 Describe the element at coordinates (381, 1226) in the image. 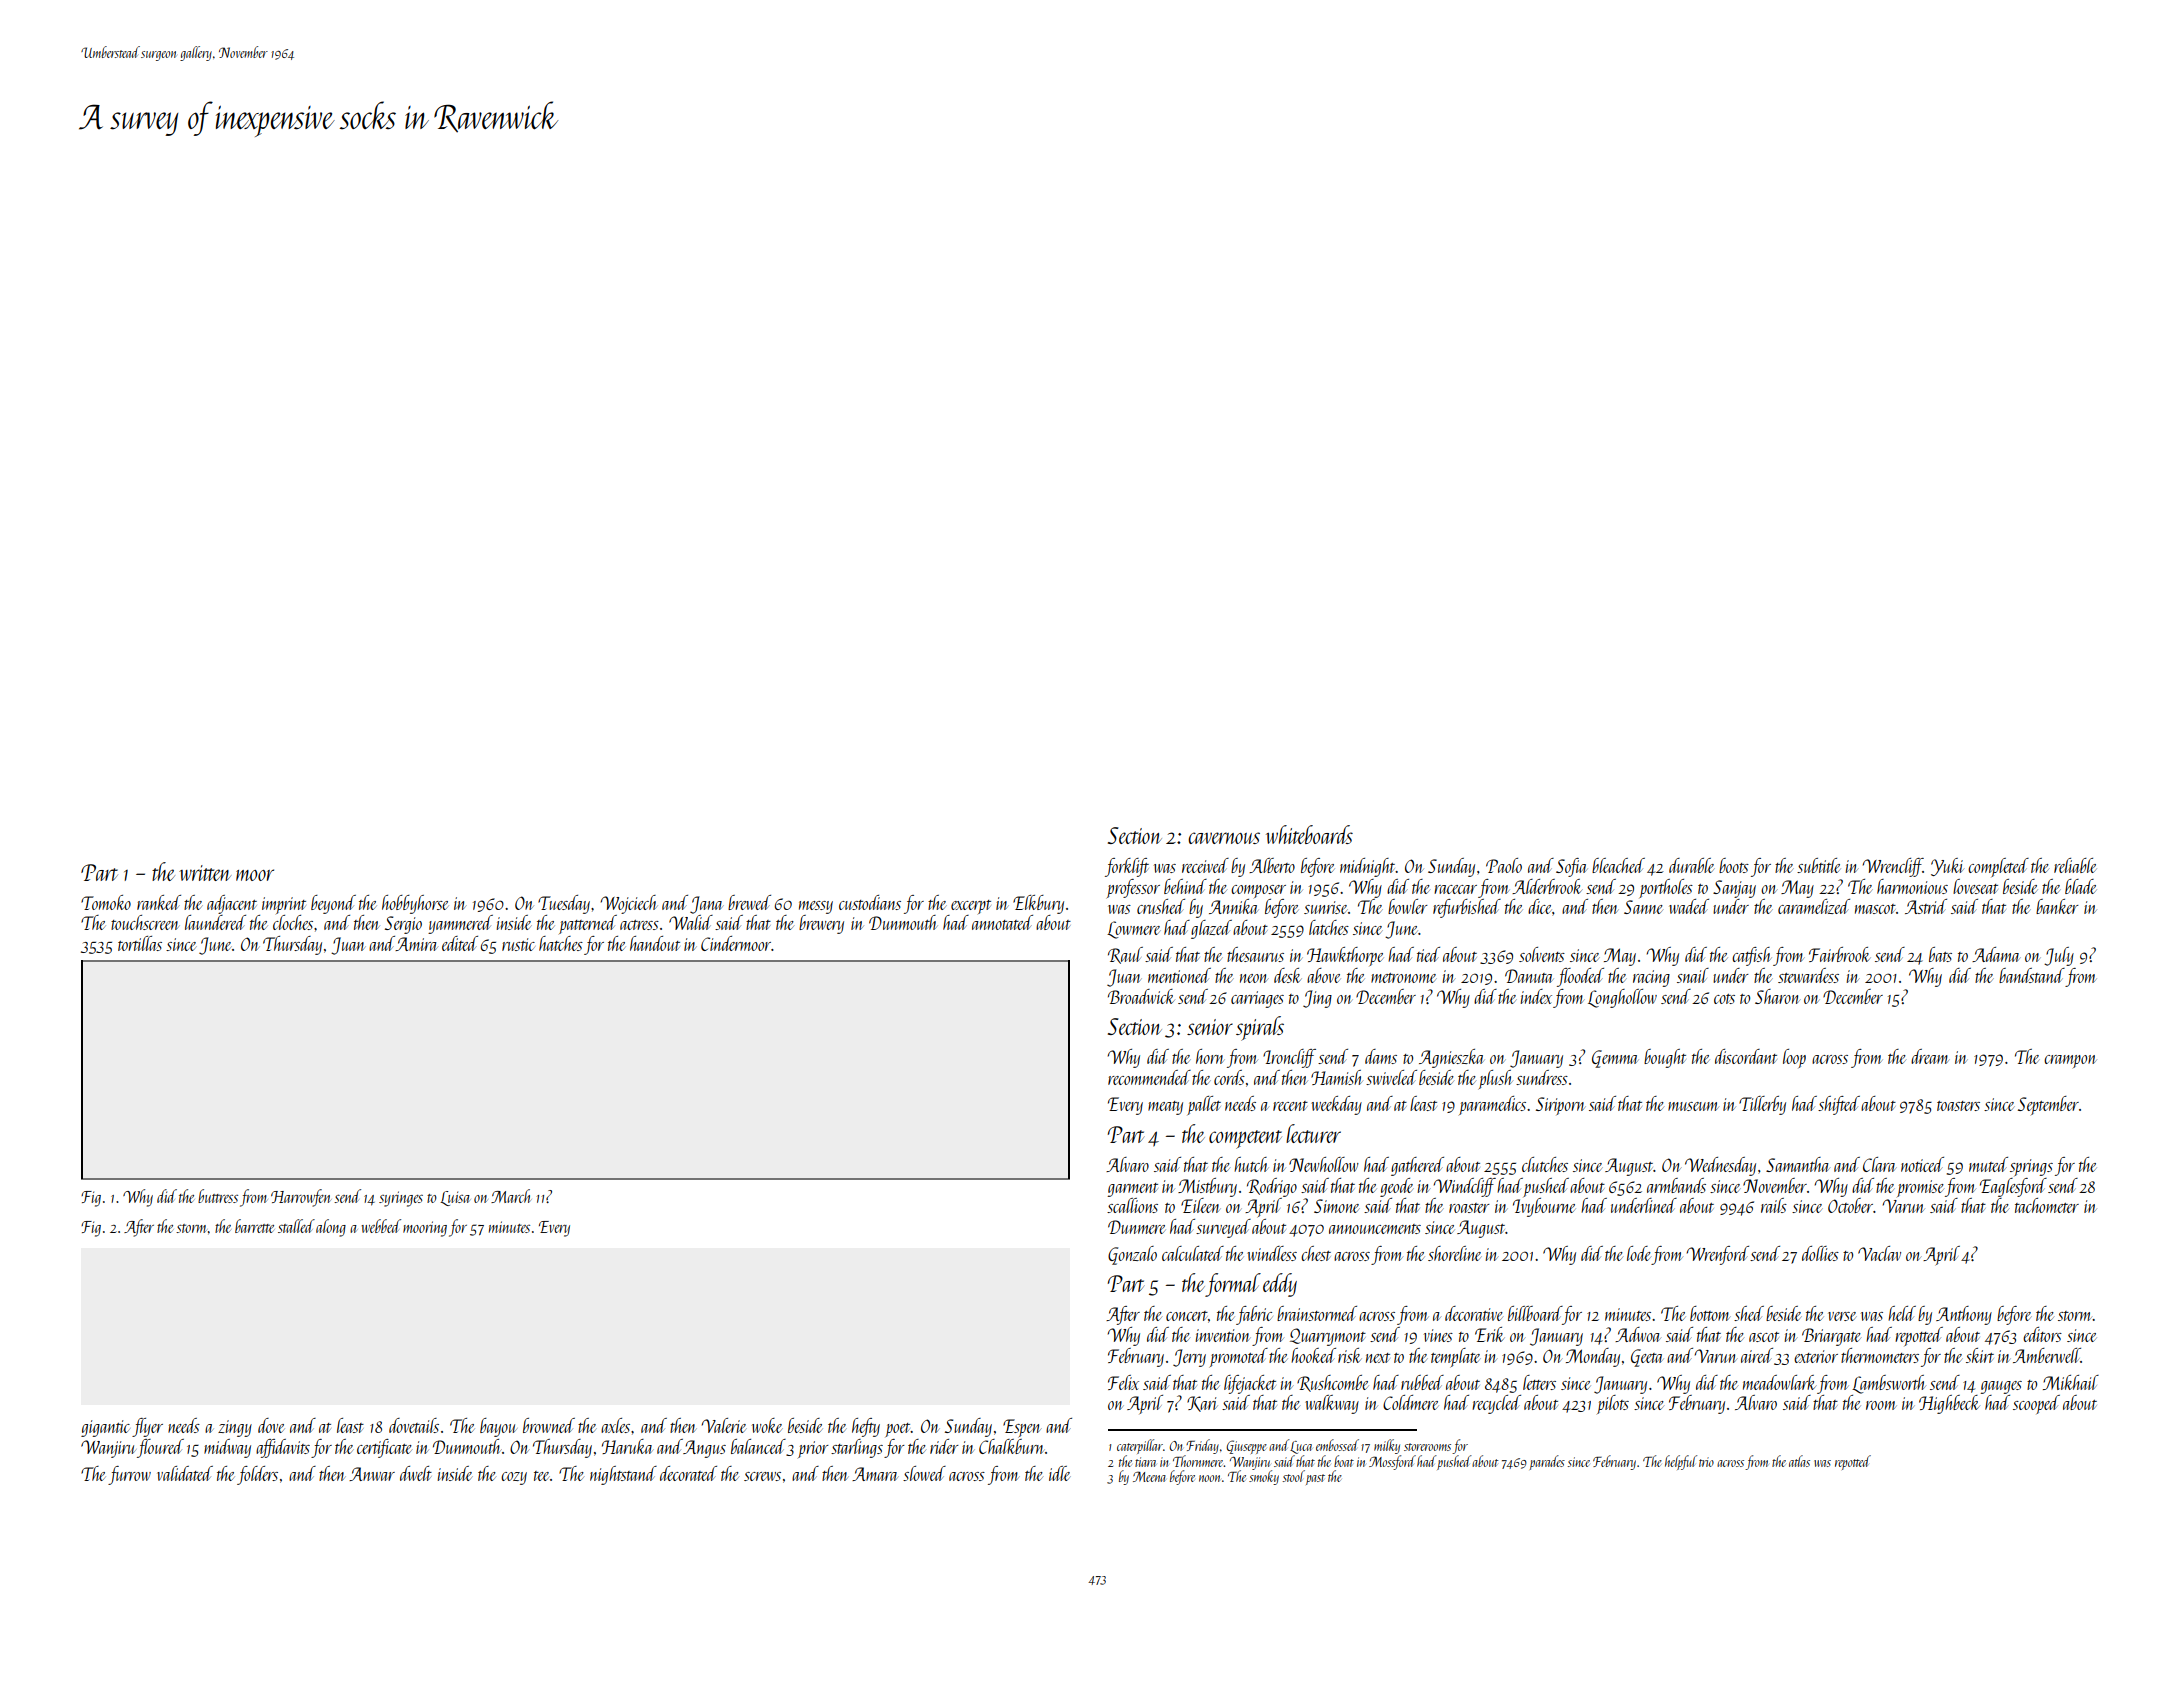

I see `webbed` at that location.
